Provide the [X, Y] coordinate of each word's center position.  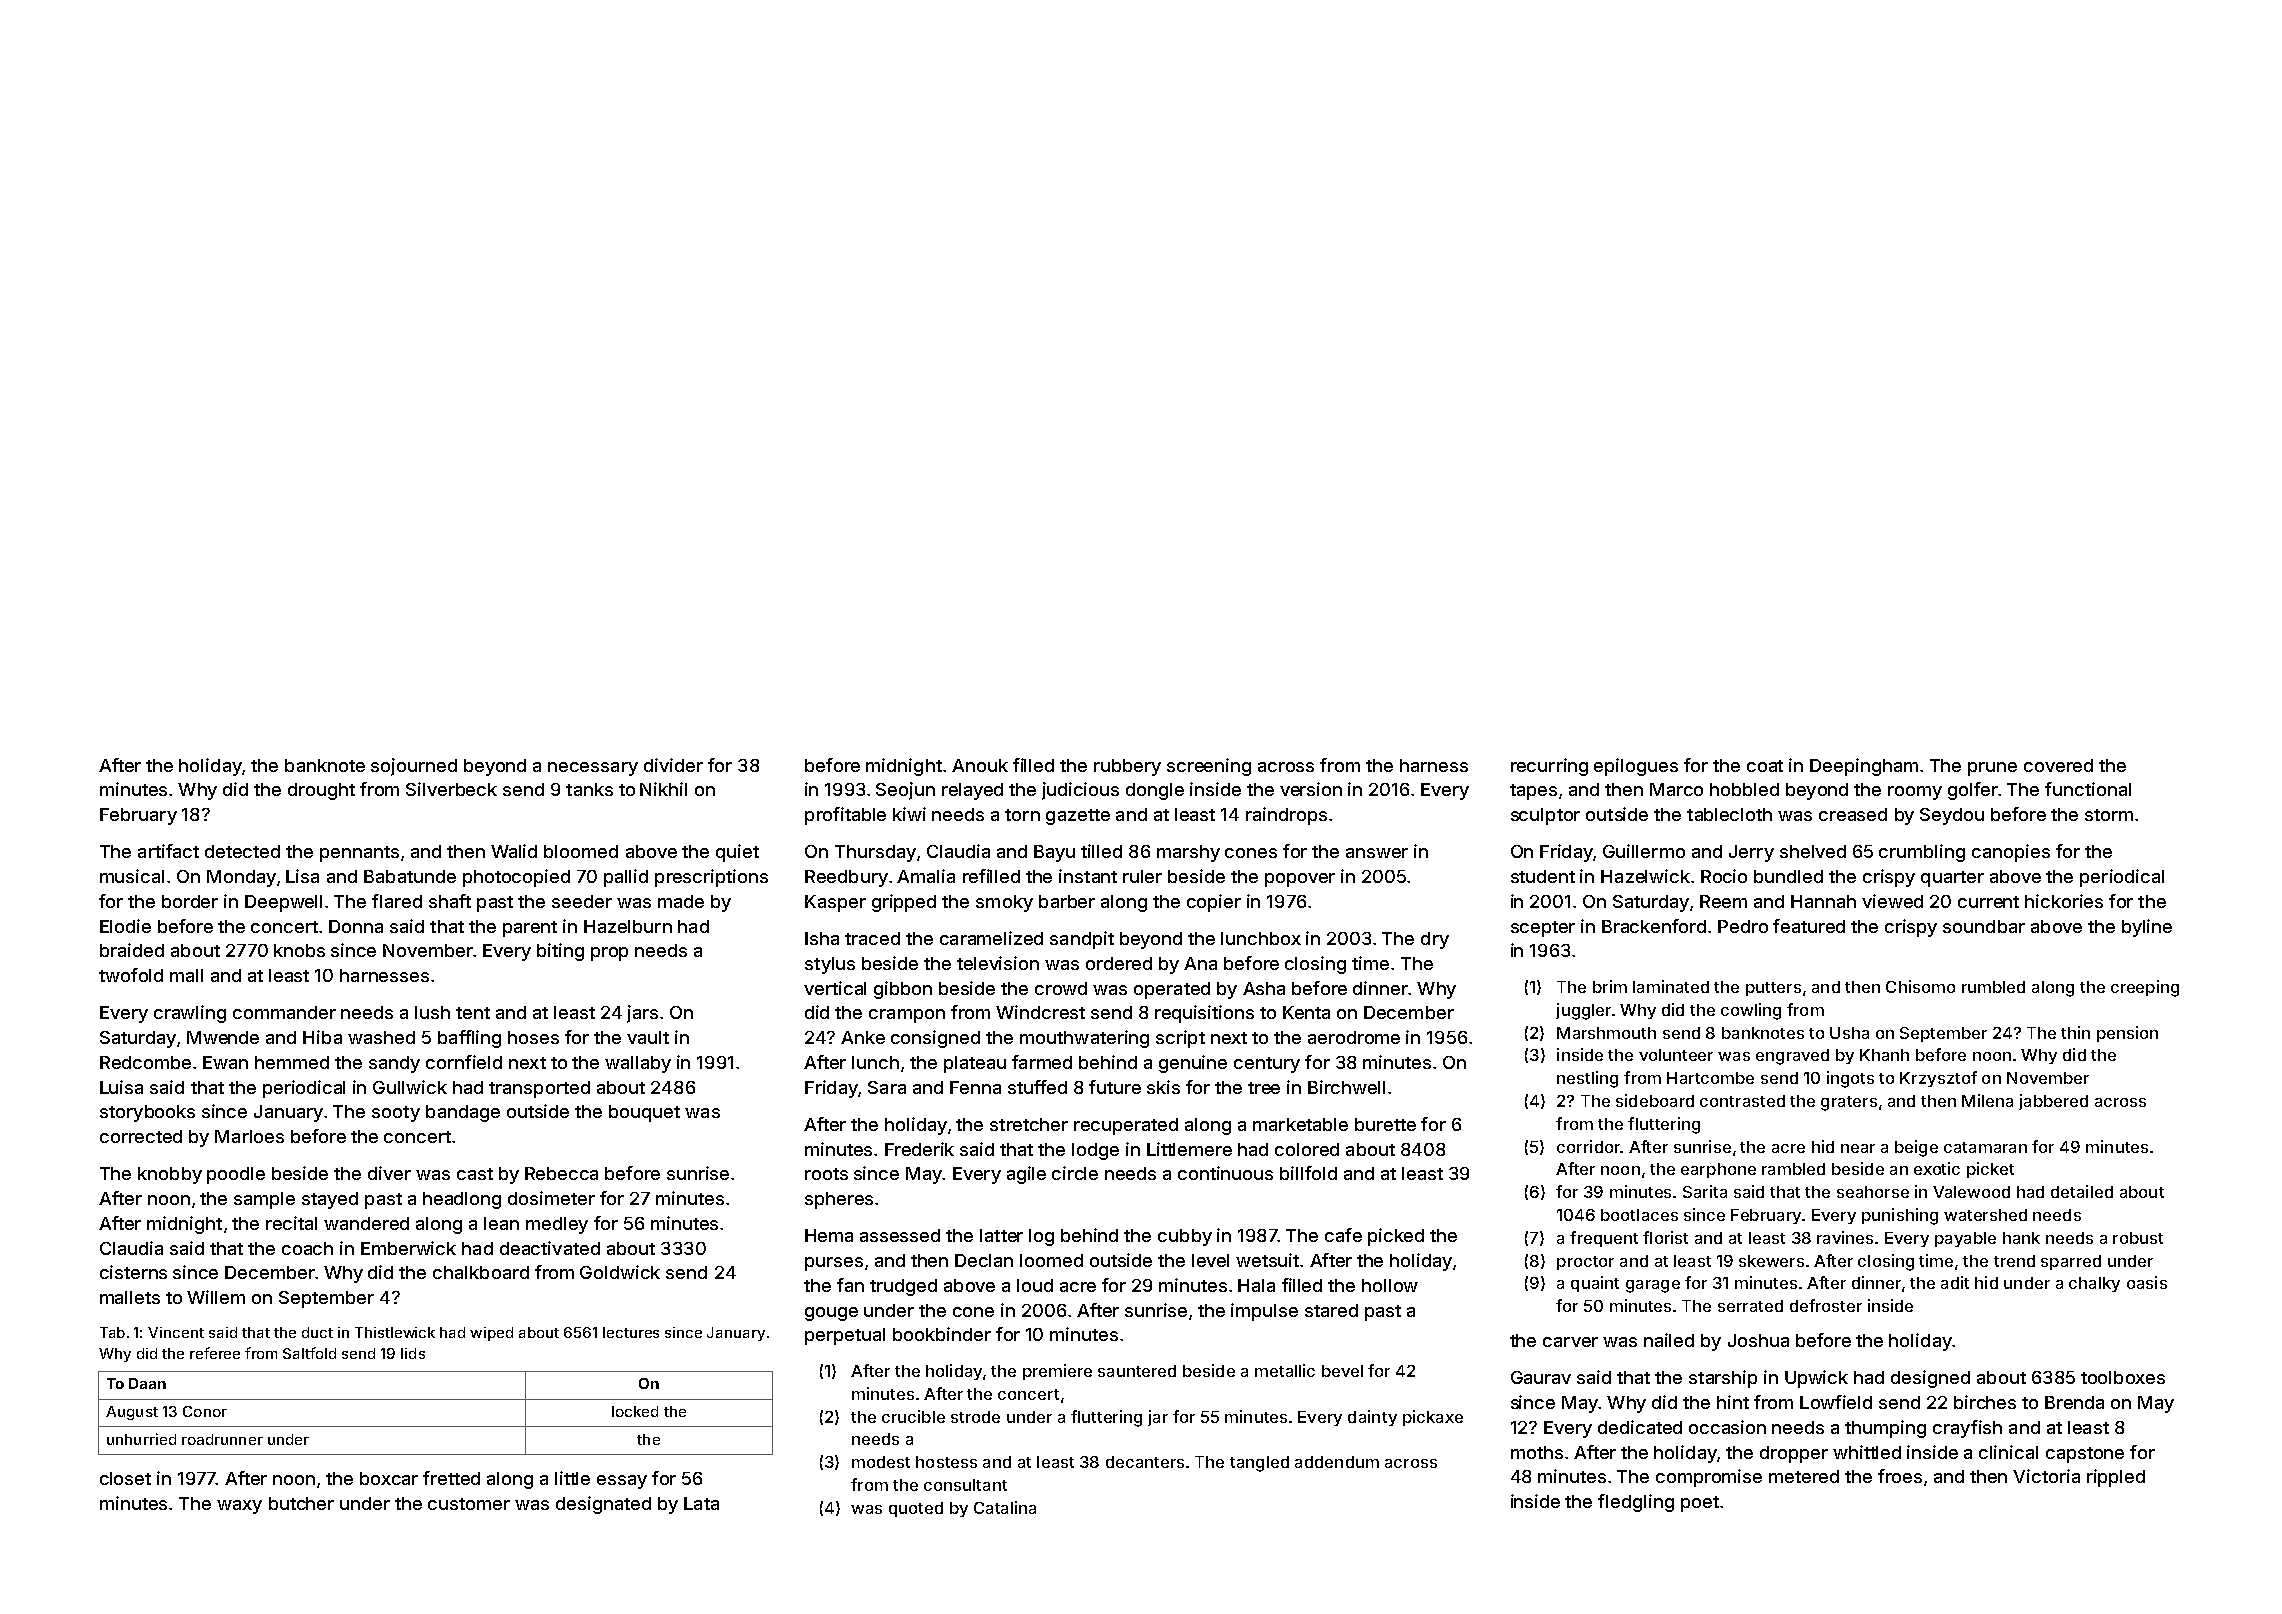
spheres [839, 1200]
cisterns [133, 1272]
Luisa [121, 1087]
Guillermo [1644, 851]
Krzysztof [1938, 1079]
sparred [2071, 1262]
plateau [975, 1064]
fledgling [1636, 1503]
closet [125, 1478]
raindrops [1286, 816]
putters [1773, 989]
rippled [2116, 1478]
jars [642, 1014]
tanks [589, 789]
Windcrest [1040, 1012]
